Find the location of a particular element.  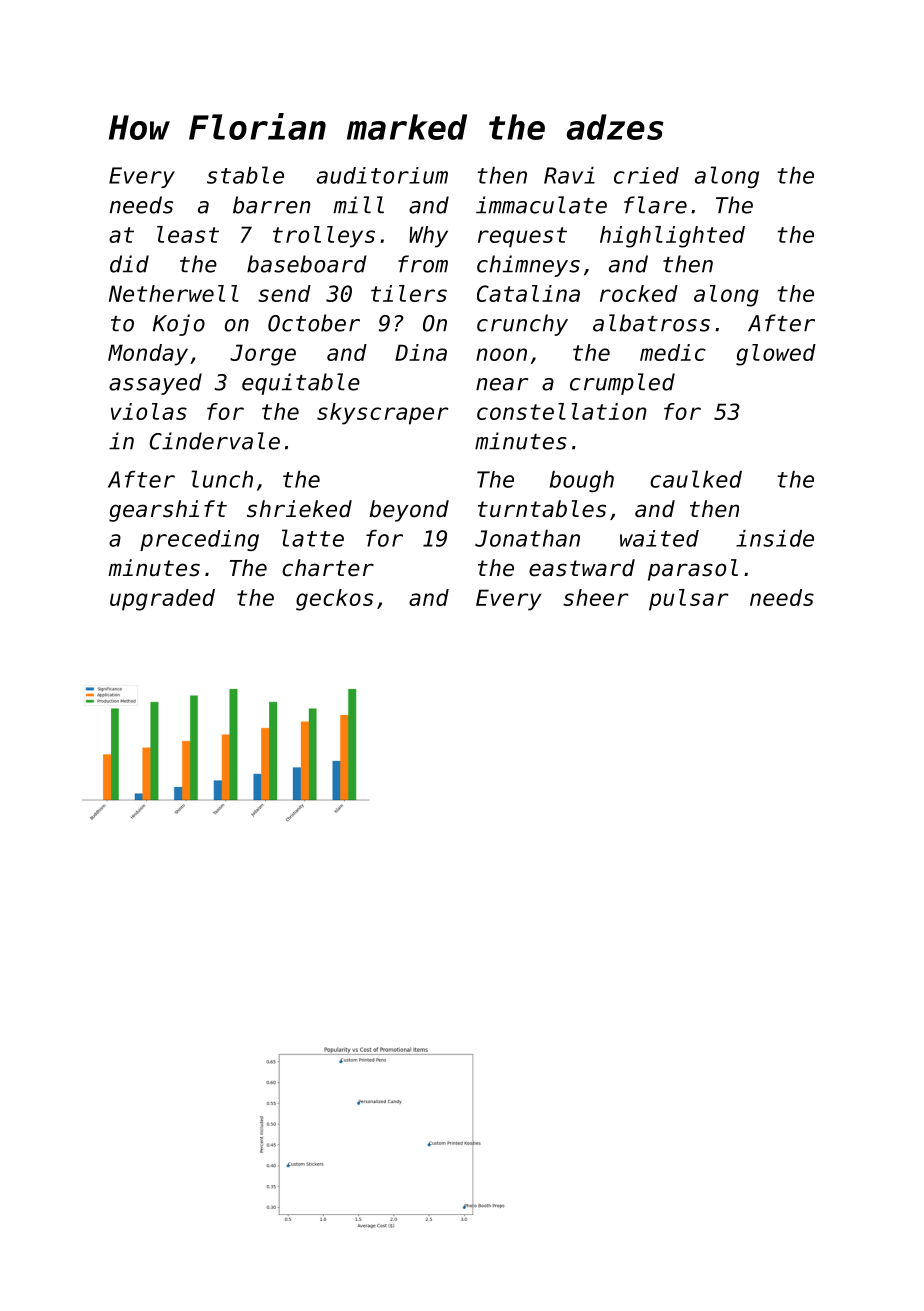

caulked is located at coordinates (696, 479).
